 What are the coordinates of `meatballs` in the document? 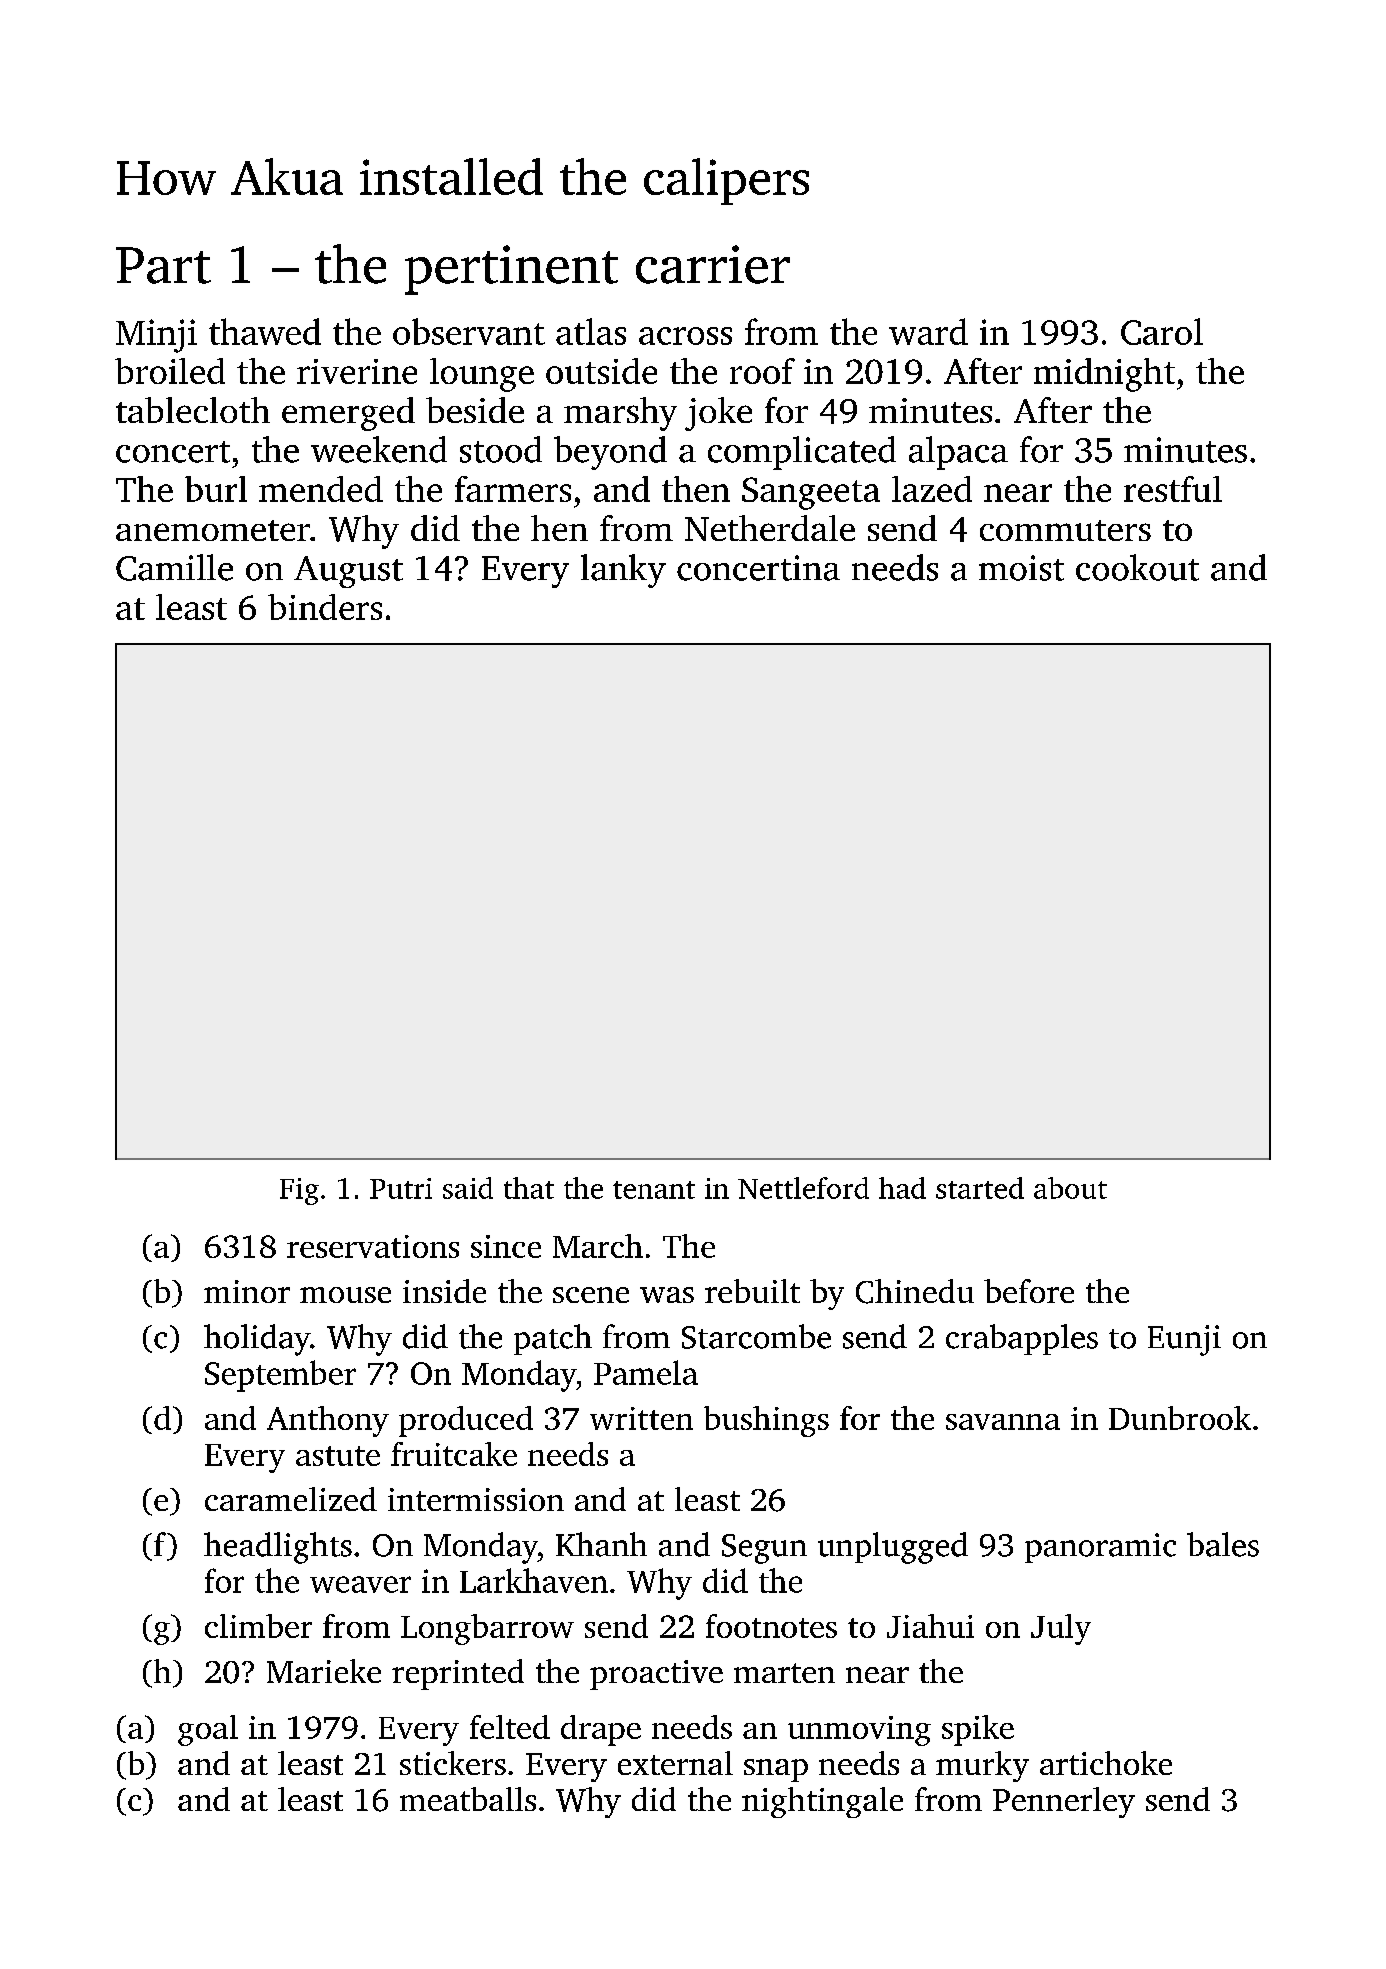 It's located at (468, 1799).
